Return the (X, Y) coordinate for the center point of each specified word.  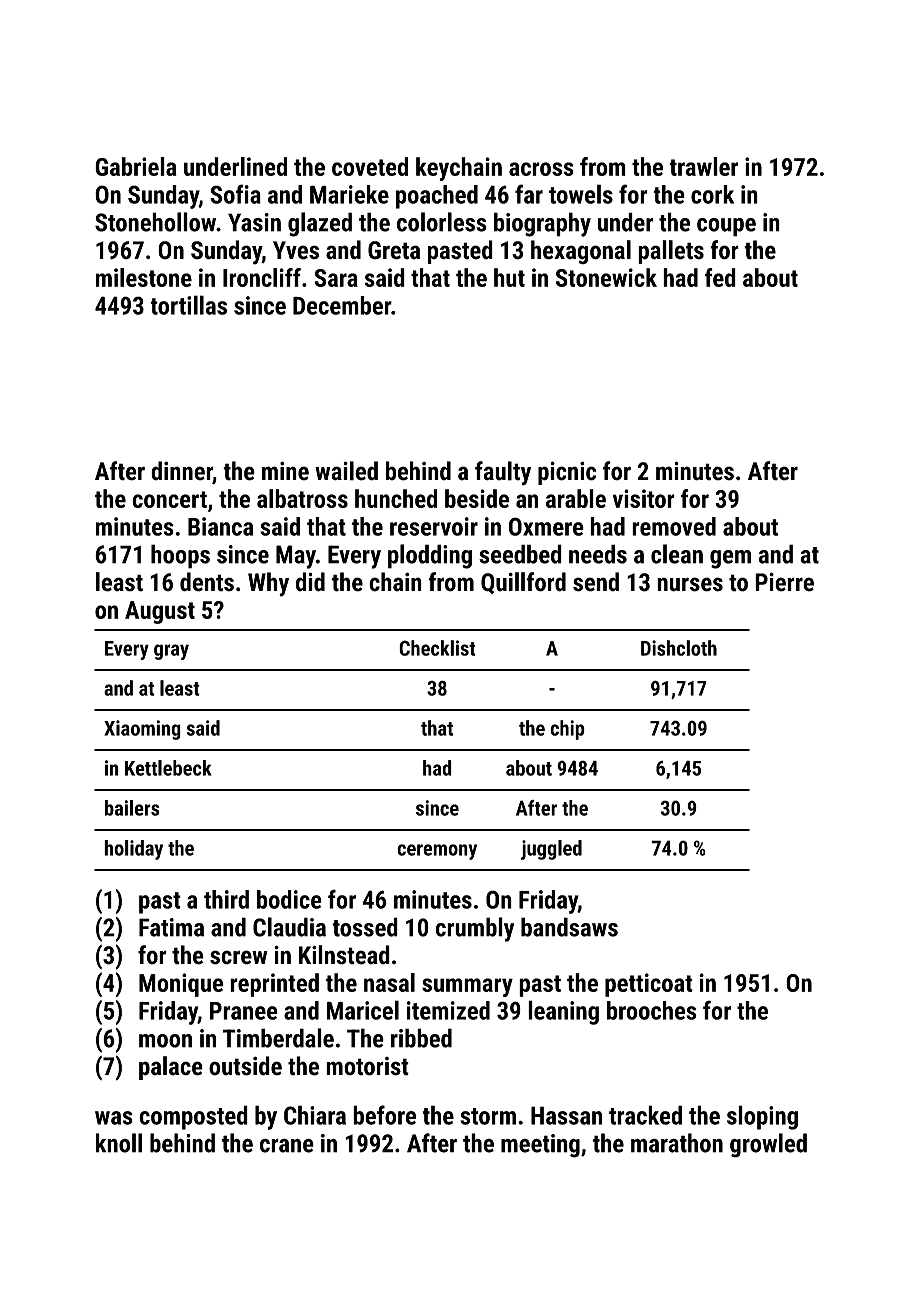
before (384, 1115)
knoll (119, 1143)
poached (437, 197)
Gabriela (136, 166)
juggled (551, 850)
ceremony (437, 852)
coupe (726, 227)
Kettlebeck (168, 768)
